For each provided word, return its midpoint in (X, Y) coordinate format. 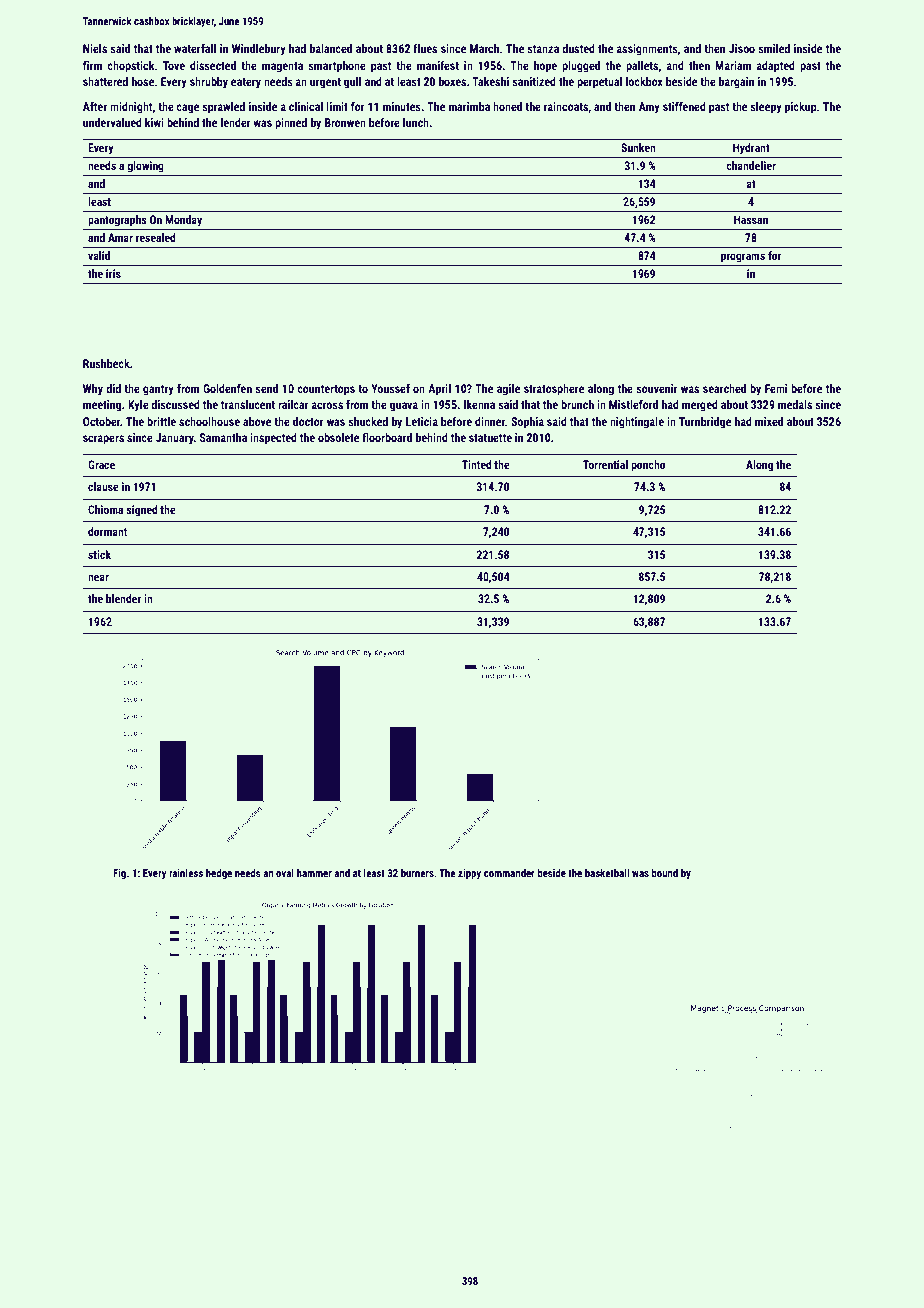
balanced (331, 48)
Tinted (477, 464)
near (98, 577)
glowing (145, 167)
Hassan (751, 219)
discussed (175, 404)
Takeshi (490, 81)
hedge (219, 874)
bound (665, 873)
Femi (776, 388)
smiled (774, 48)
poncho (648, 466)
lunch (416, 122)
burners (417, 873)
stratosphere (554, 390)
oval (285, 873)
